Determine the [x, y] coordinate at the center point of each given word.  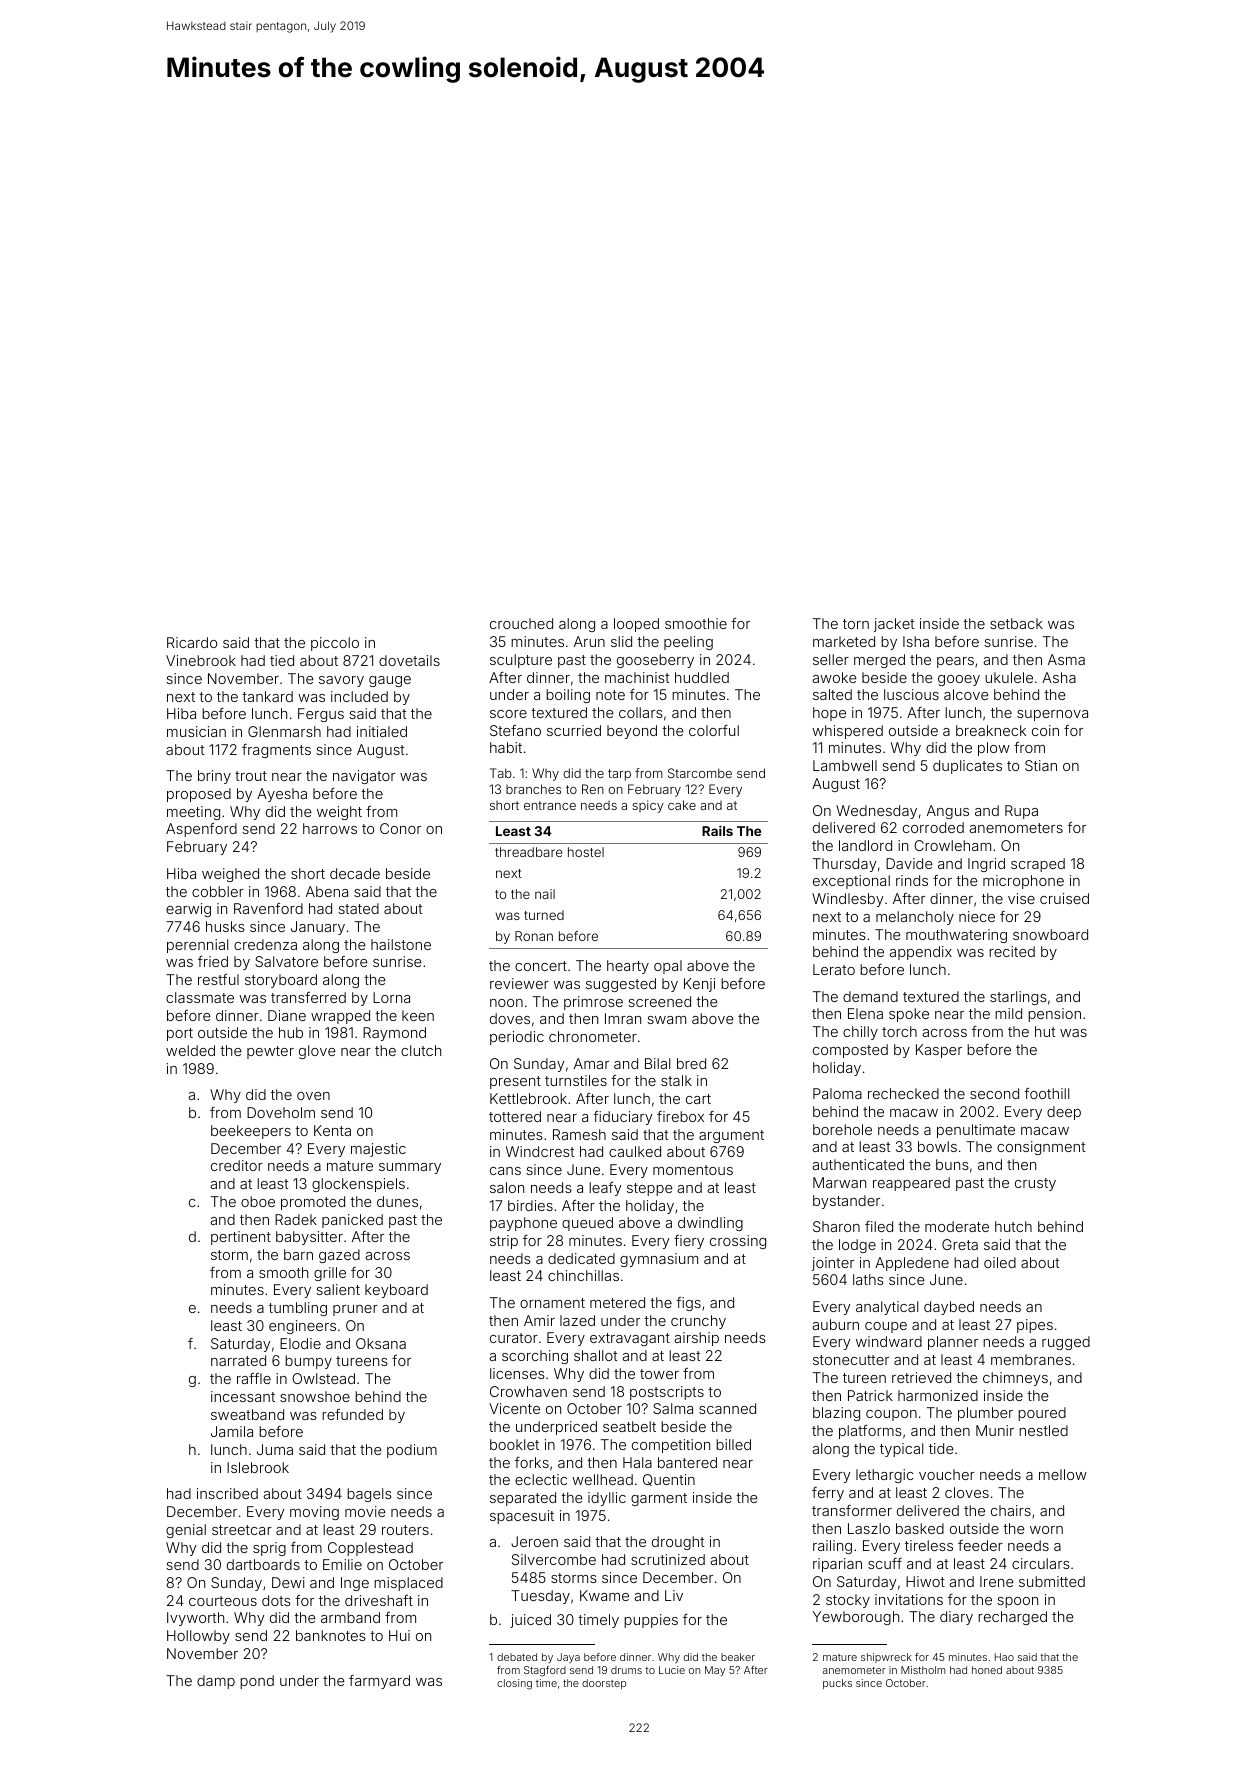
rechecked [903, 1093]
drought [678, 1543]
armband [350, 1617]
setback [1016, 623]
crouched [521, 623]
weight [339, 813]
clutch [421, 1050]
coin [1045, 730]
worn [1046, 1530]
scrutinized [668, 1559]
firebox [680, 1116]
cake [682, 805]
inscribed [227, 1493]
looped [636, 625]
